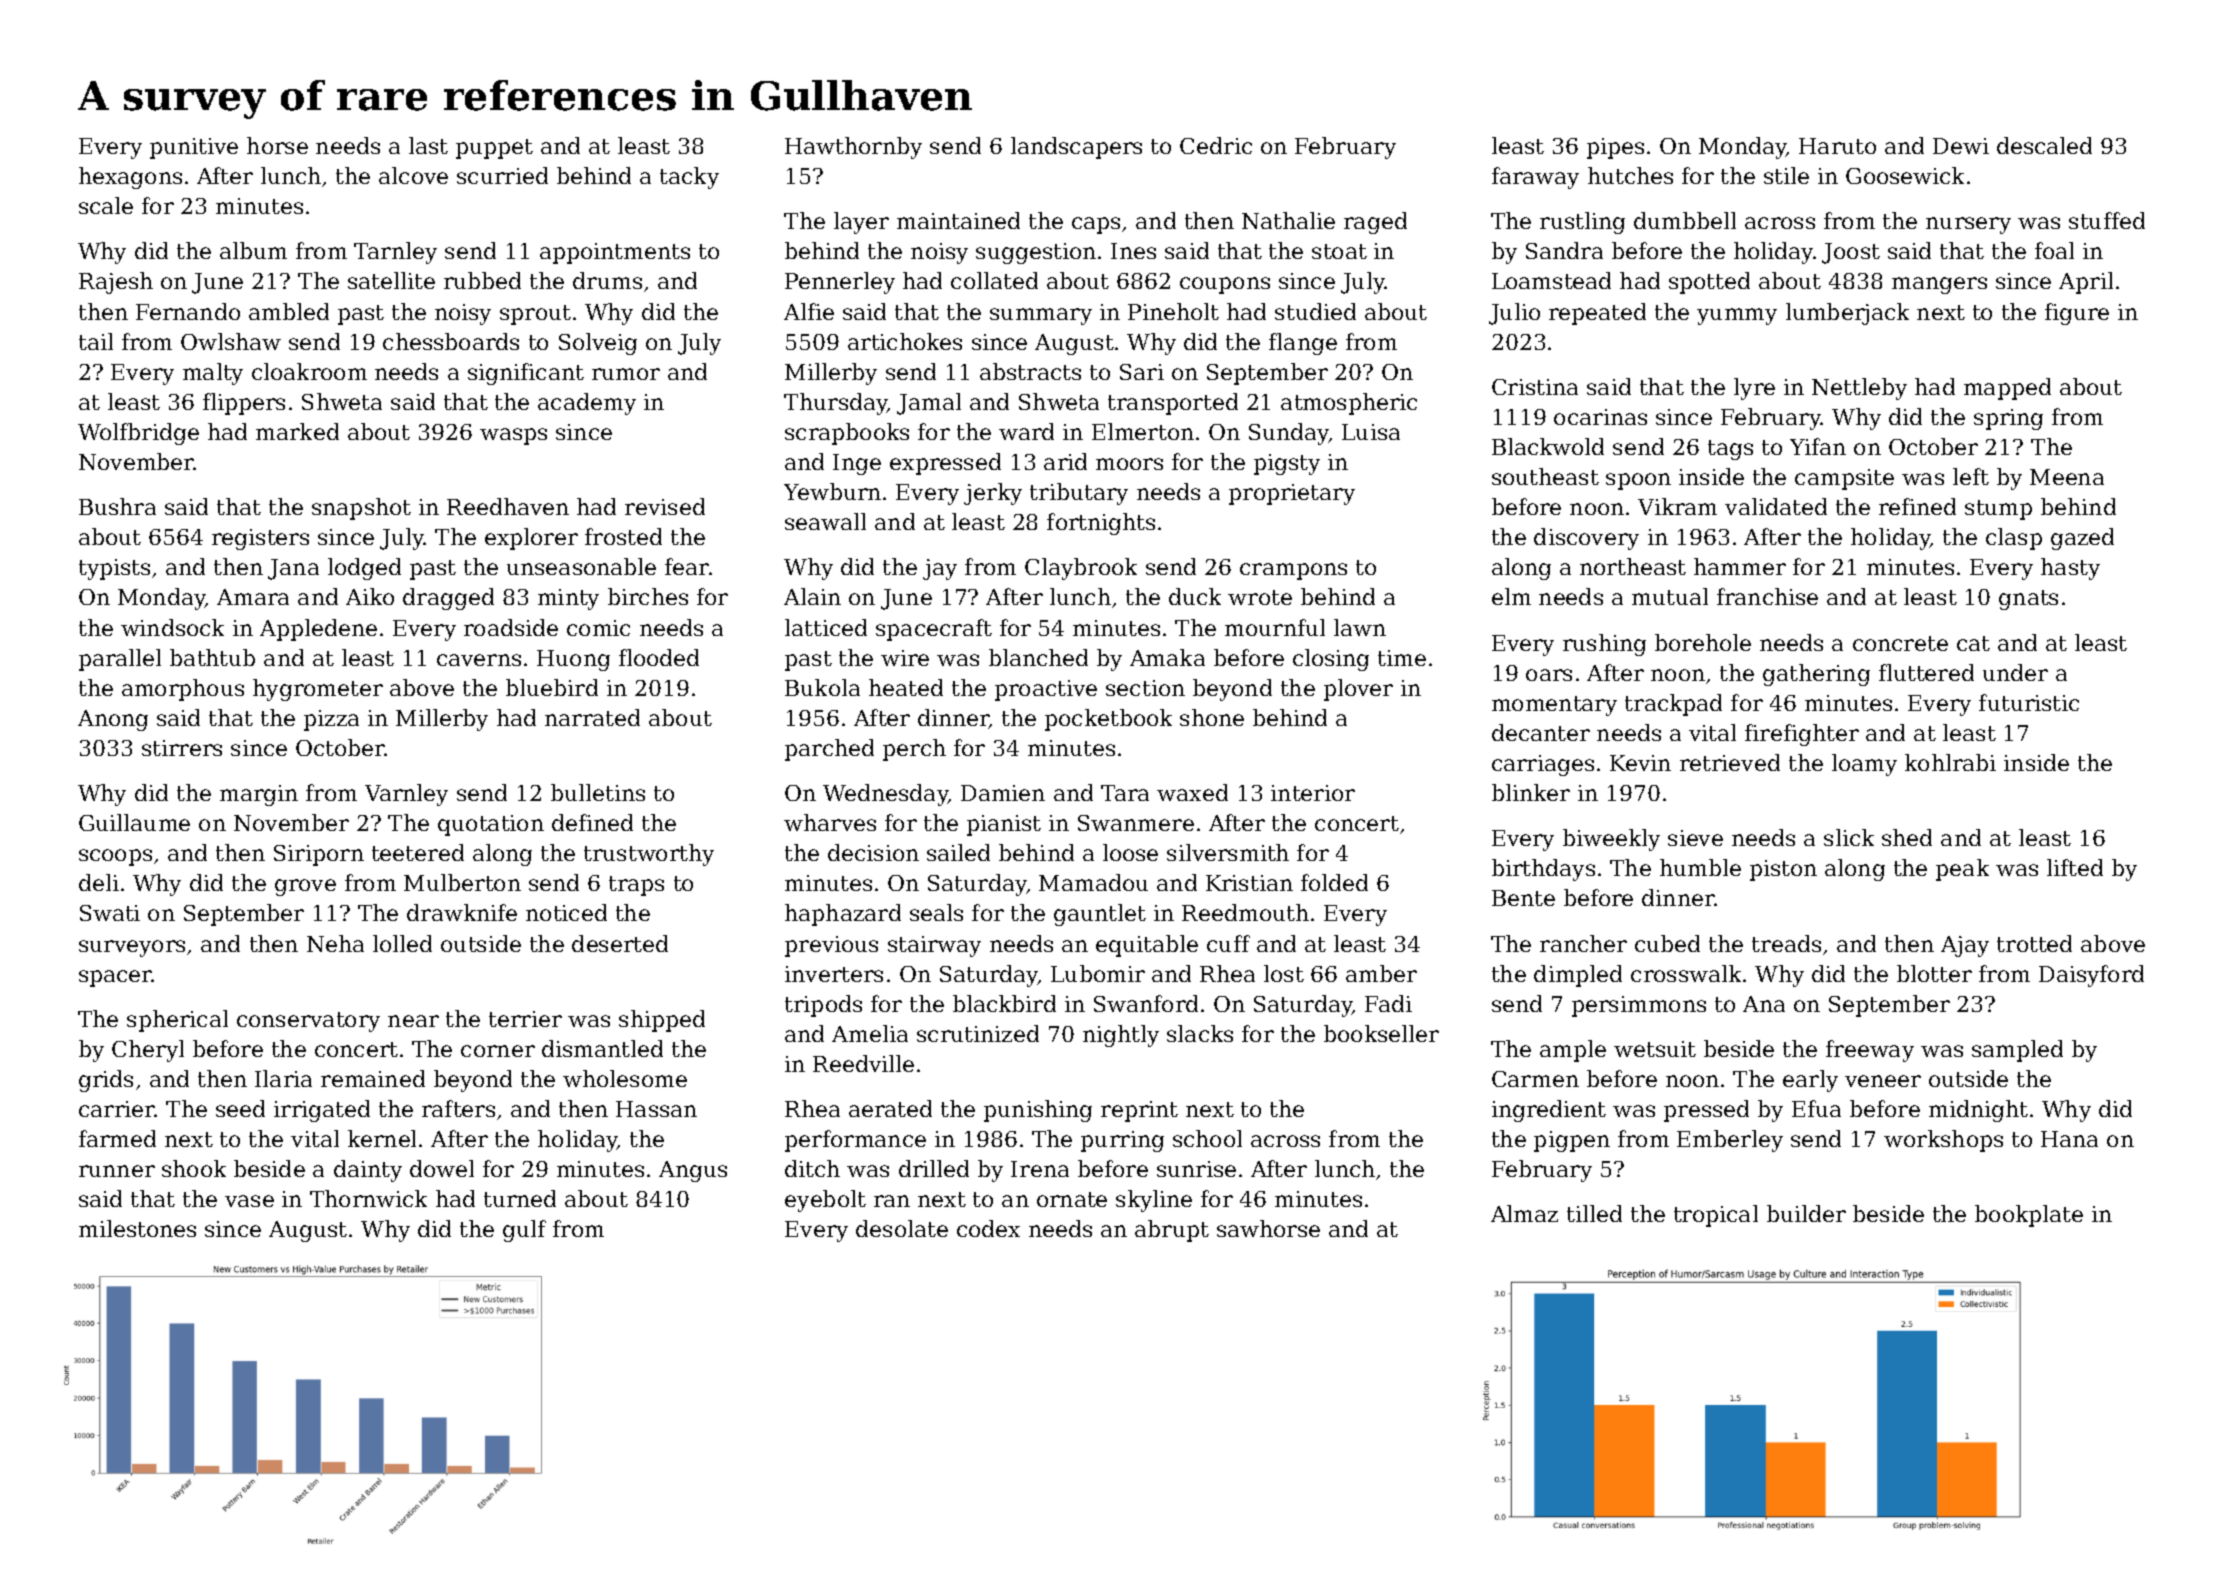  What do you see at coordinates (1973, 643) in the screenshot?
I see `cat` at bounding box center [1973, 643].
